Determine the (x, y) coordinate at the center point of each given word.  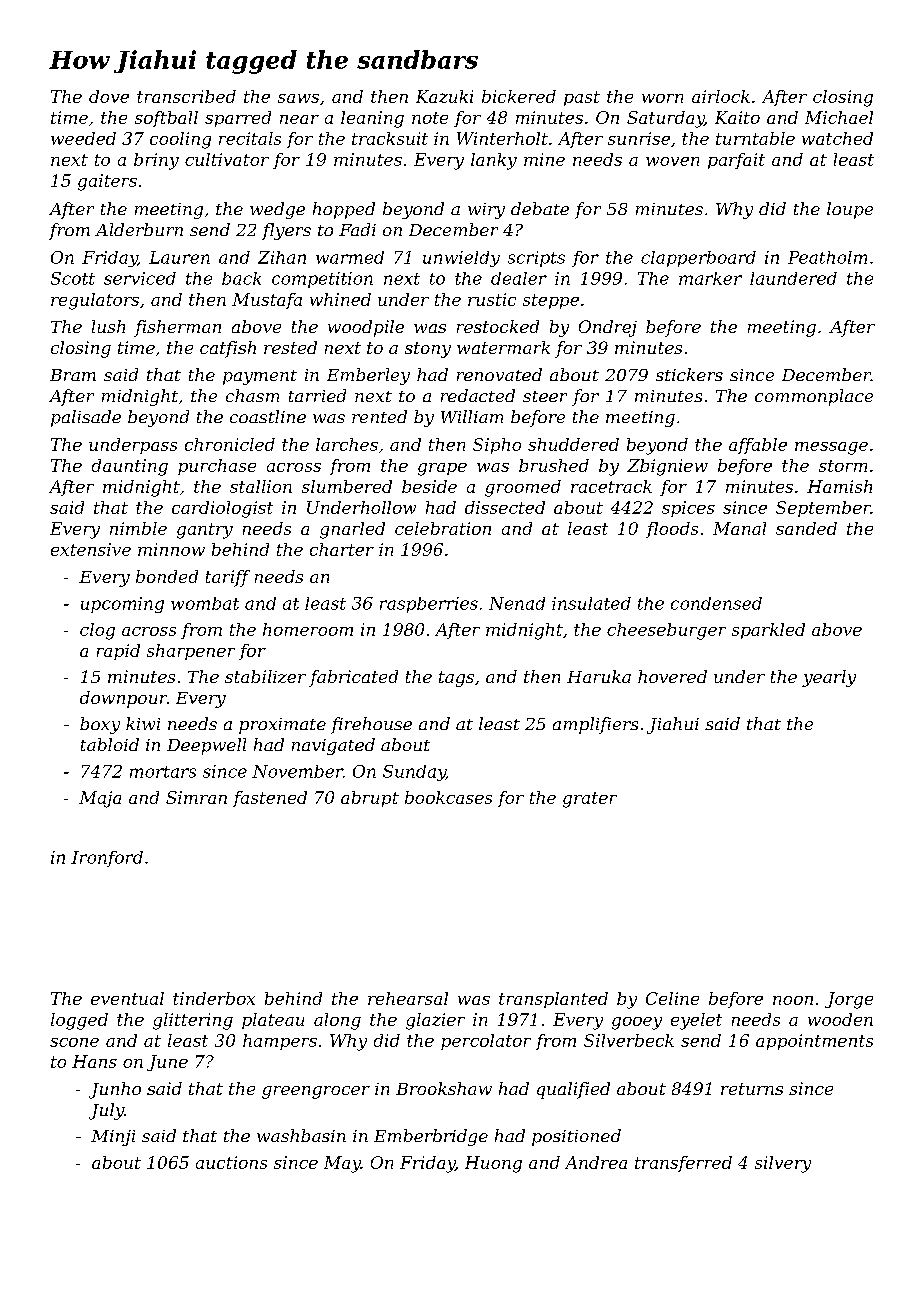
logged (79, 1021)
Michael (839, 117)
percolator (486, 1042)
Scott (73, 278)
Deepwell (206, 746)
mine (544, 159)
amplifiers (595, 725)
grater (590, 800)
